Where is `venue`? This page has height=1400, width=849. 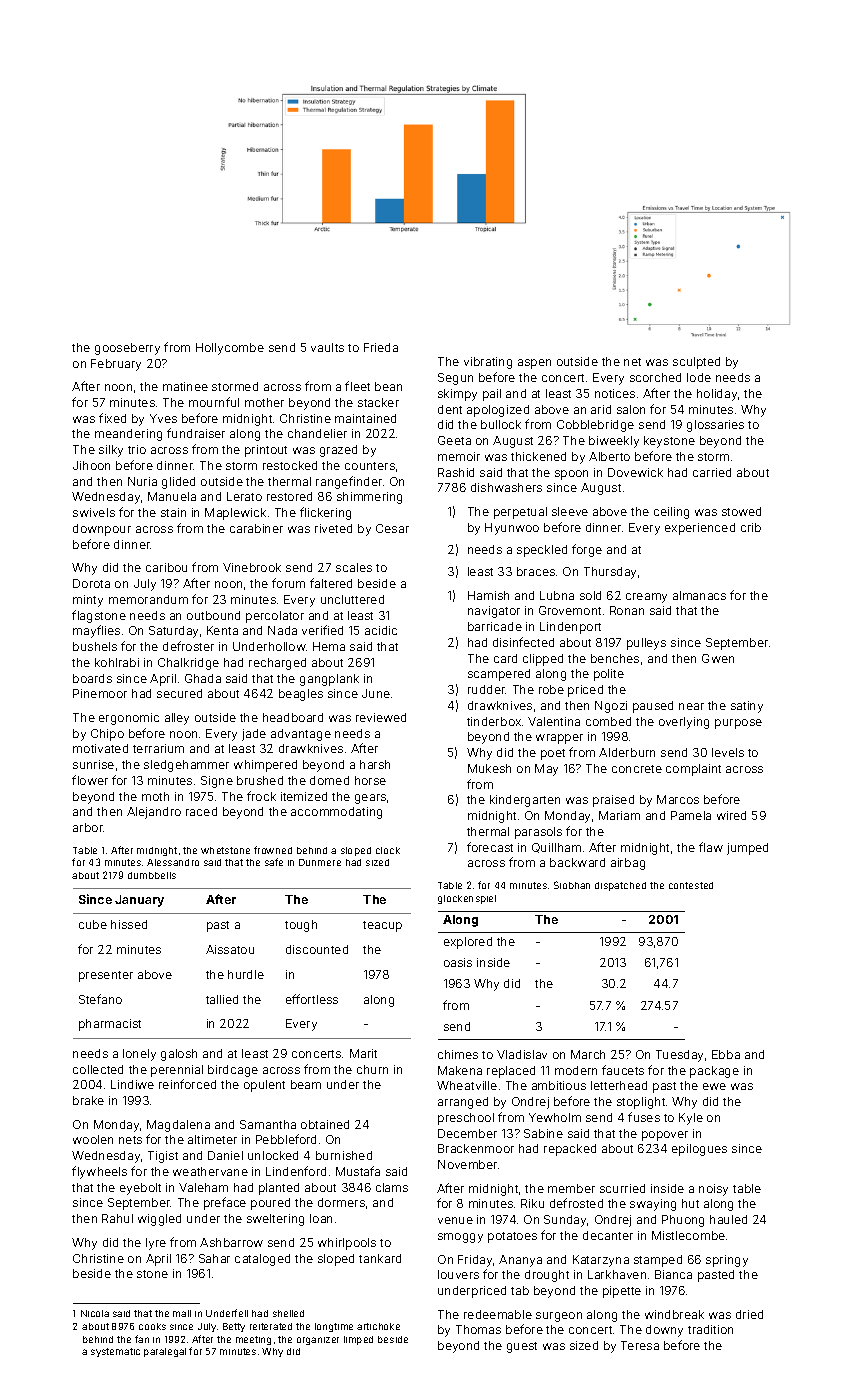
venue is located at coordinates (455, 1220).
